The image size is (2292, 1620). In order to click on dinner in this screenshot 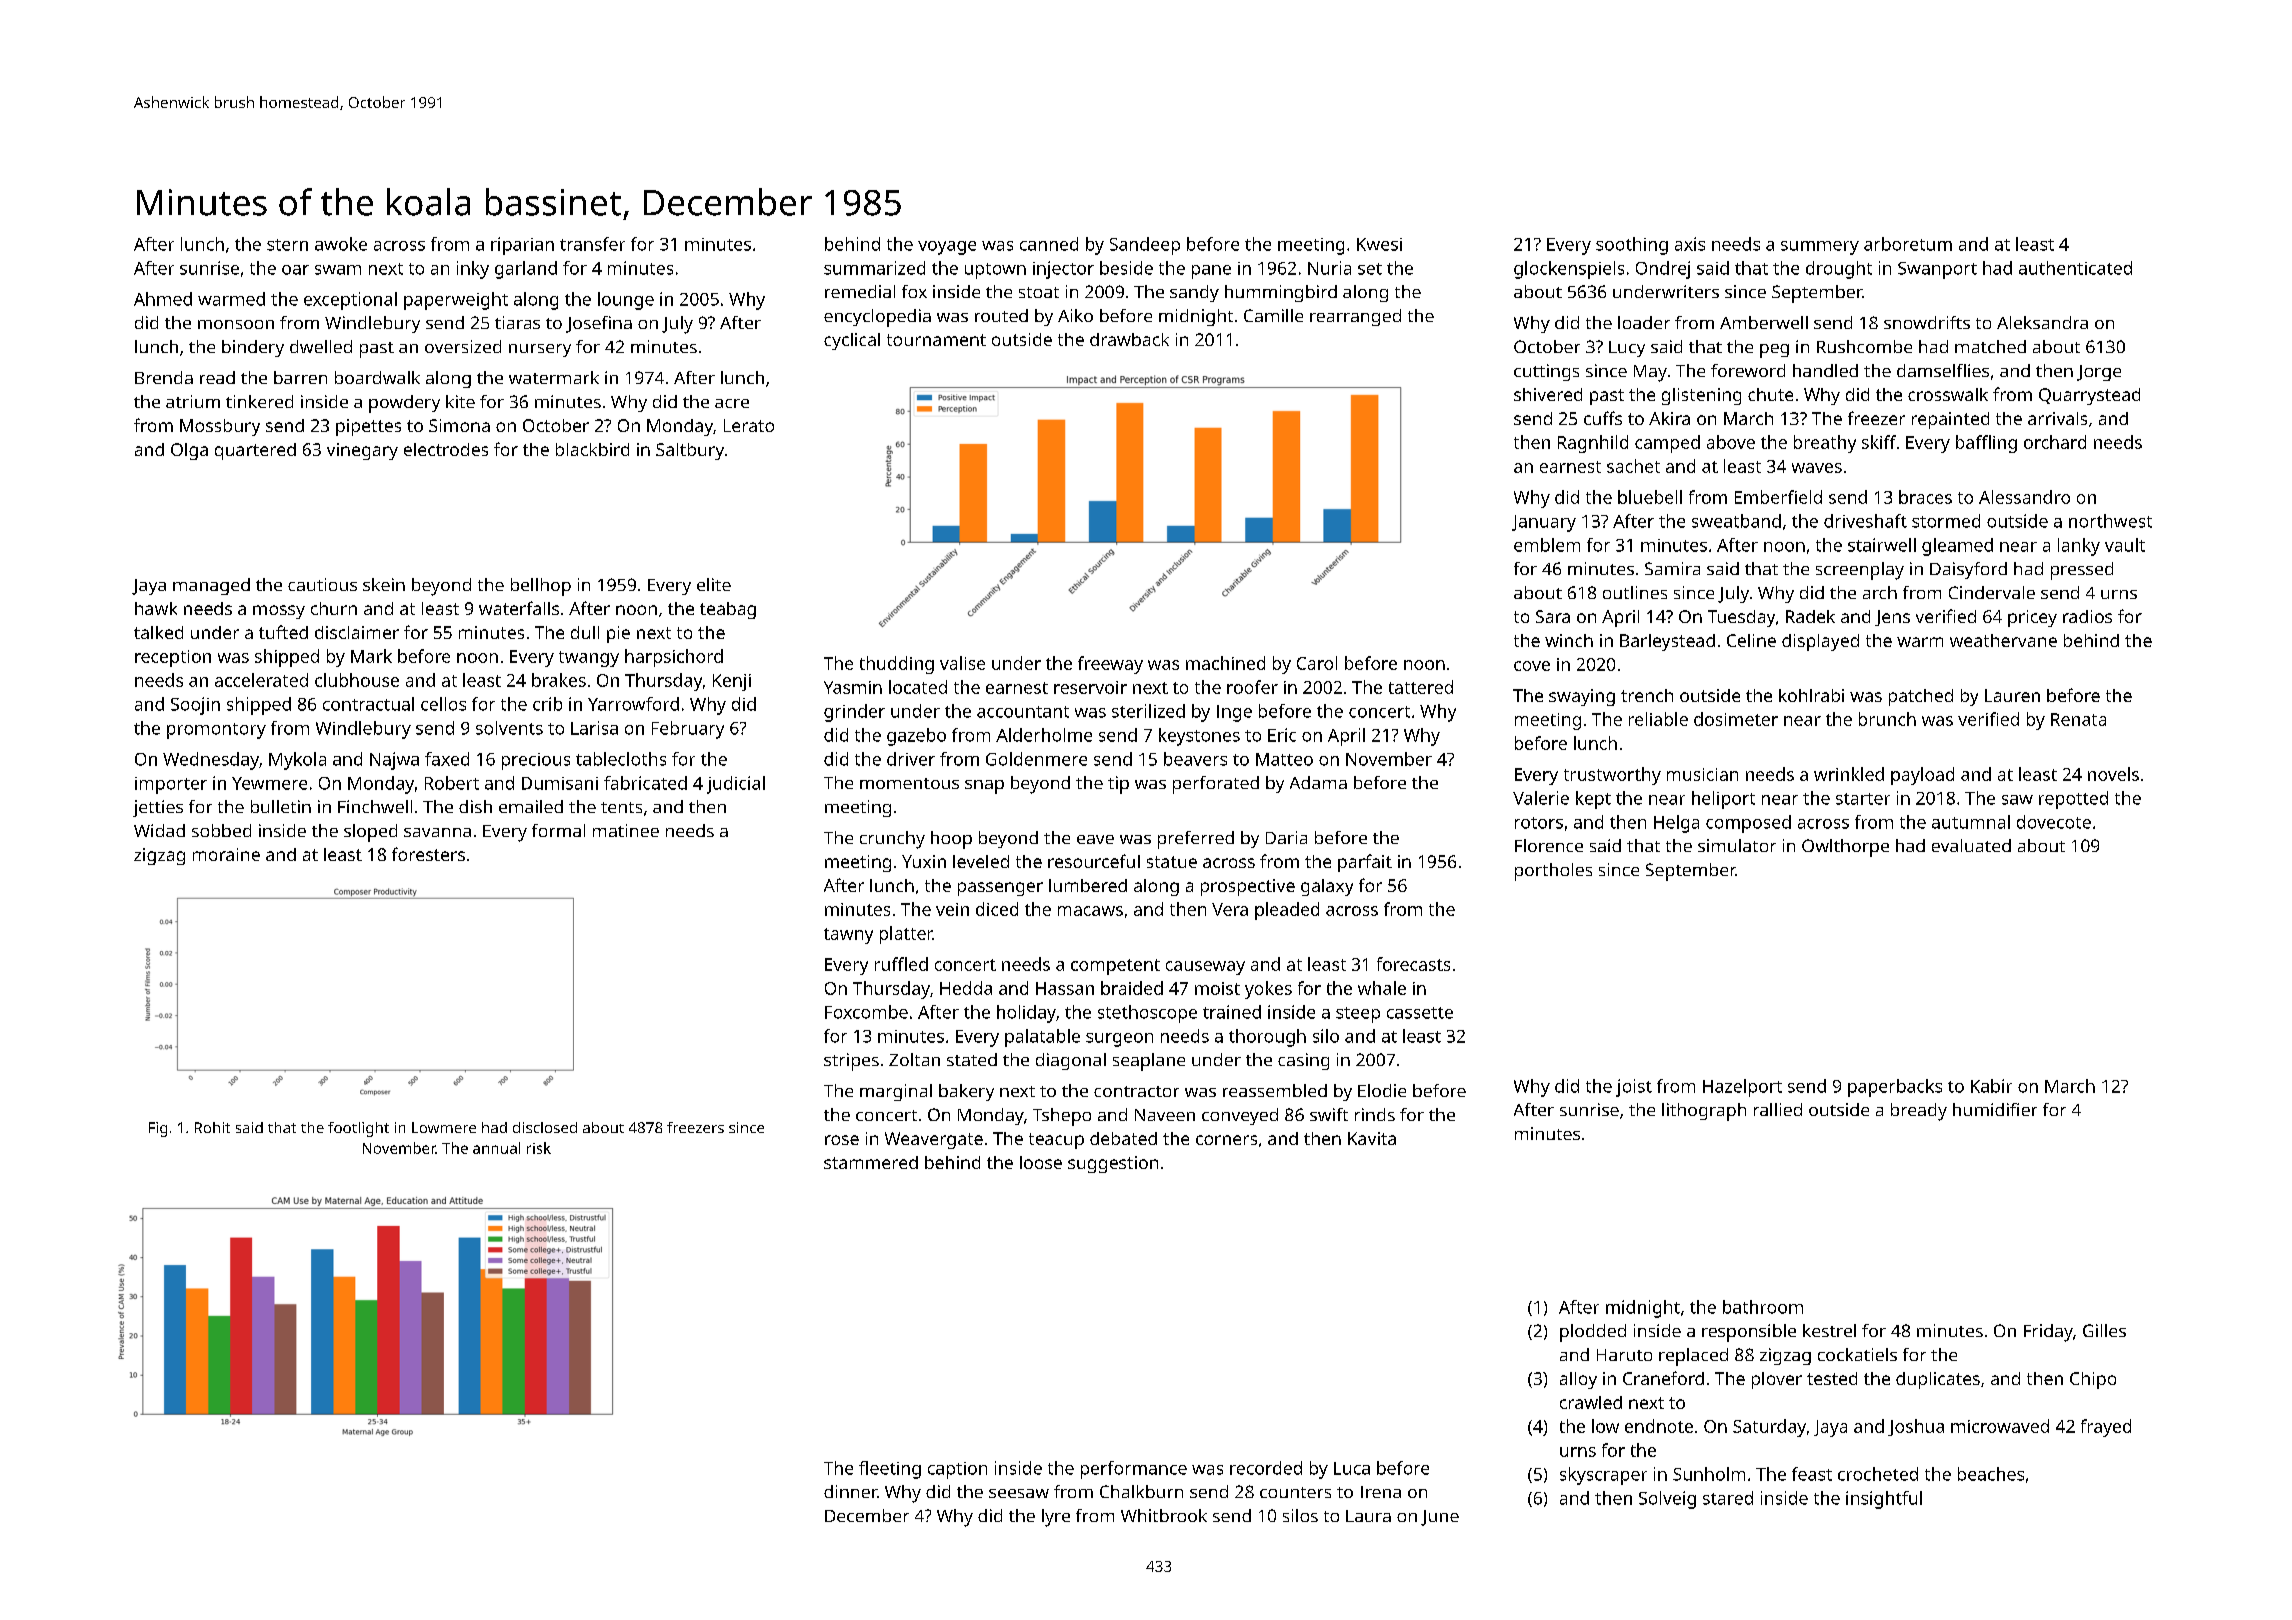, I will do `click(850, 1491)`.
